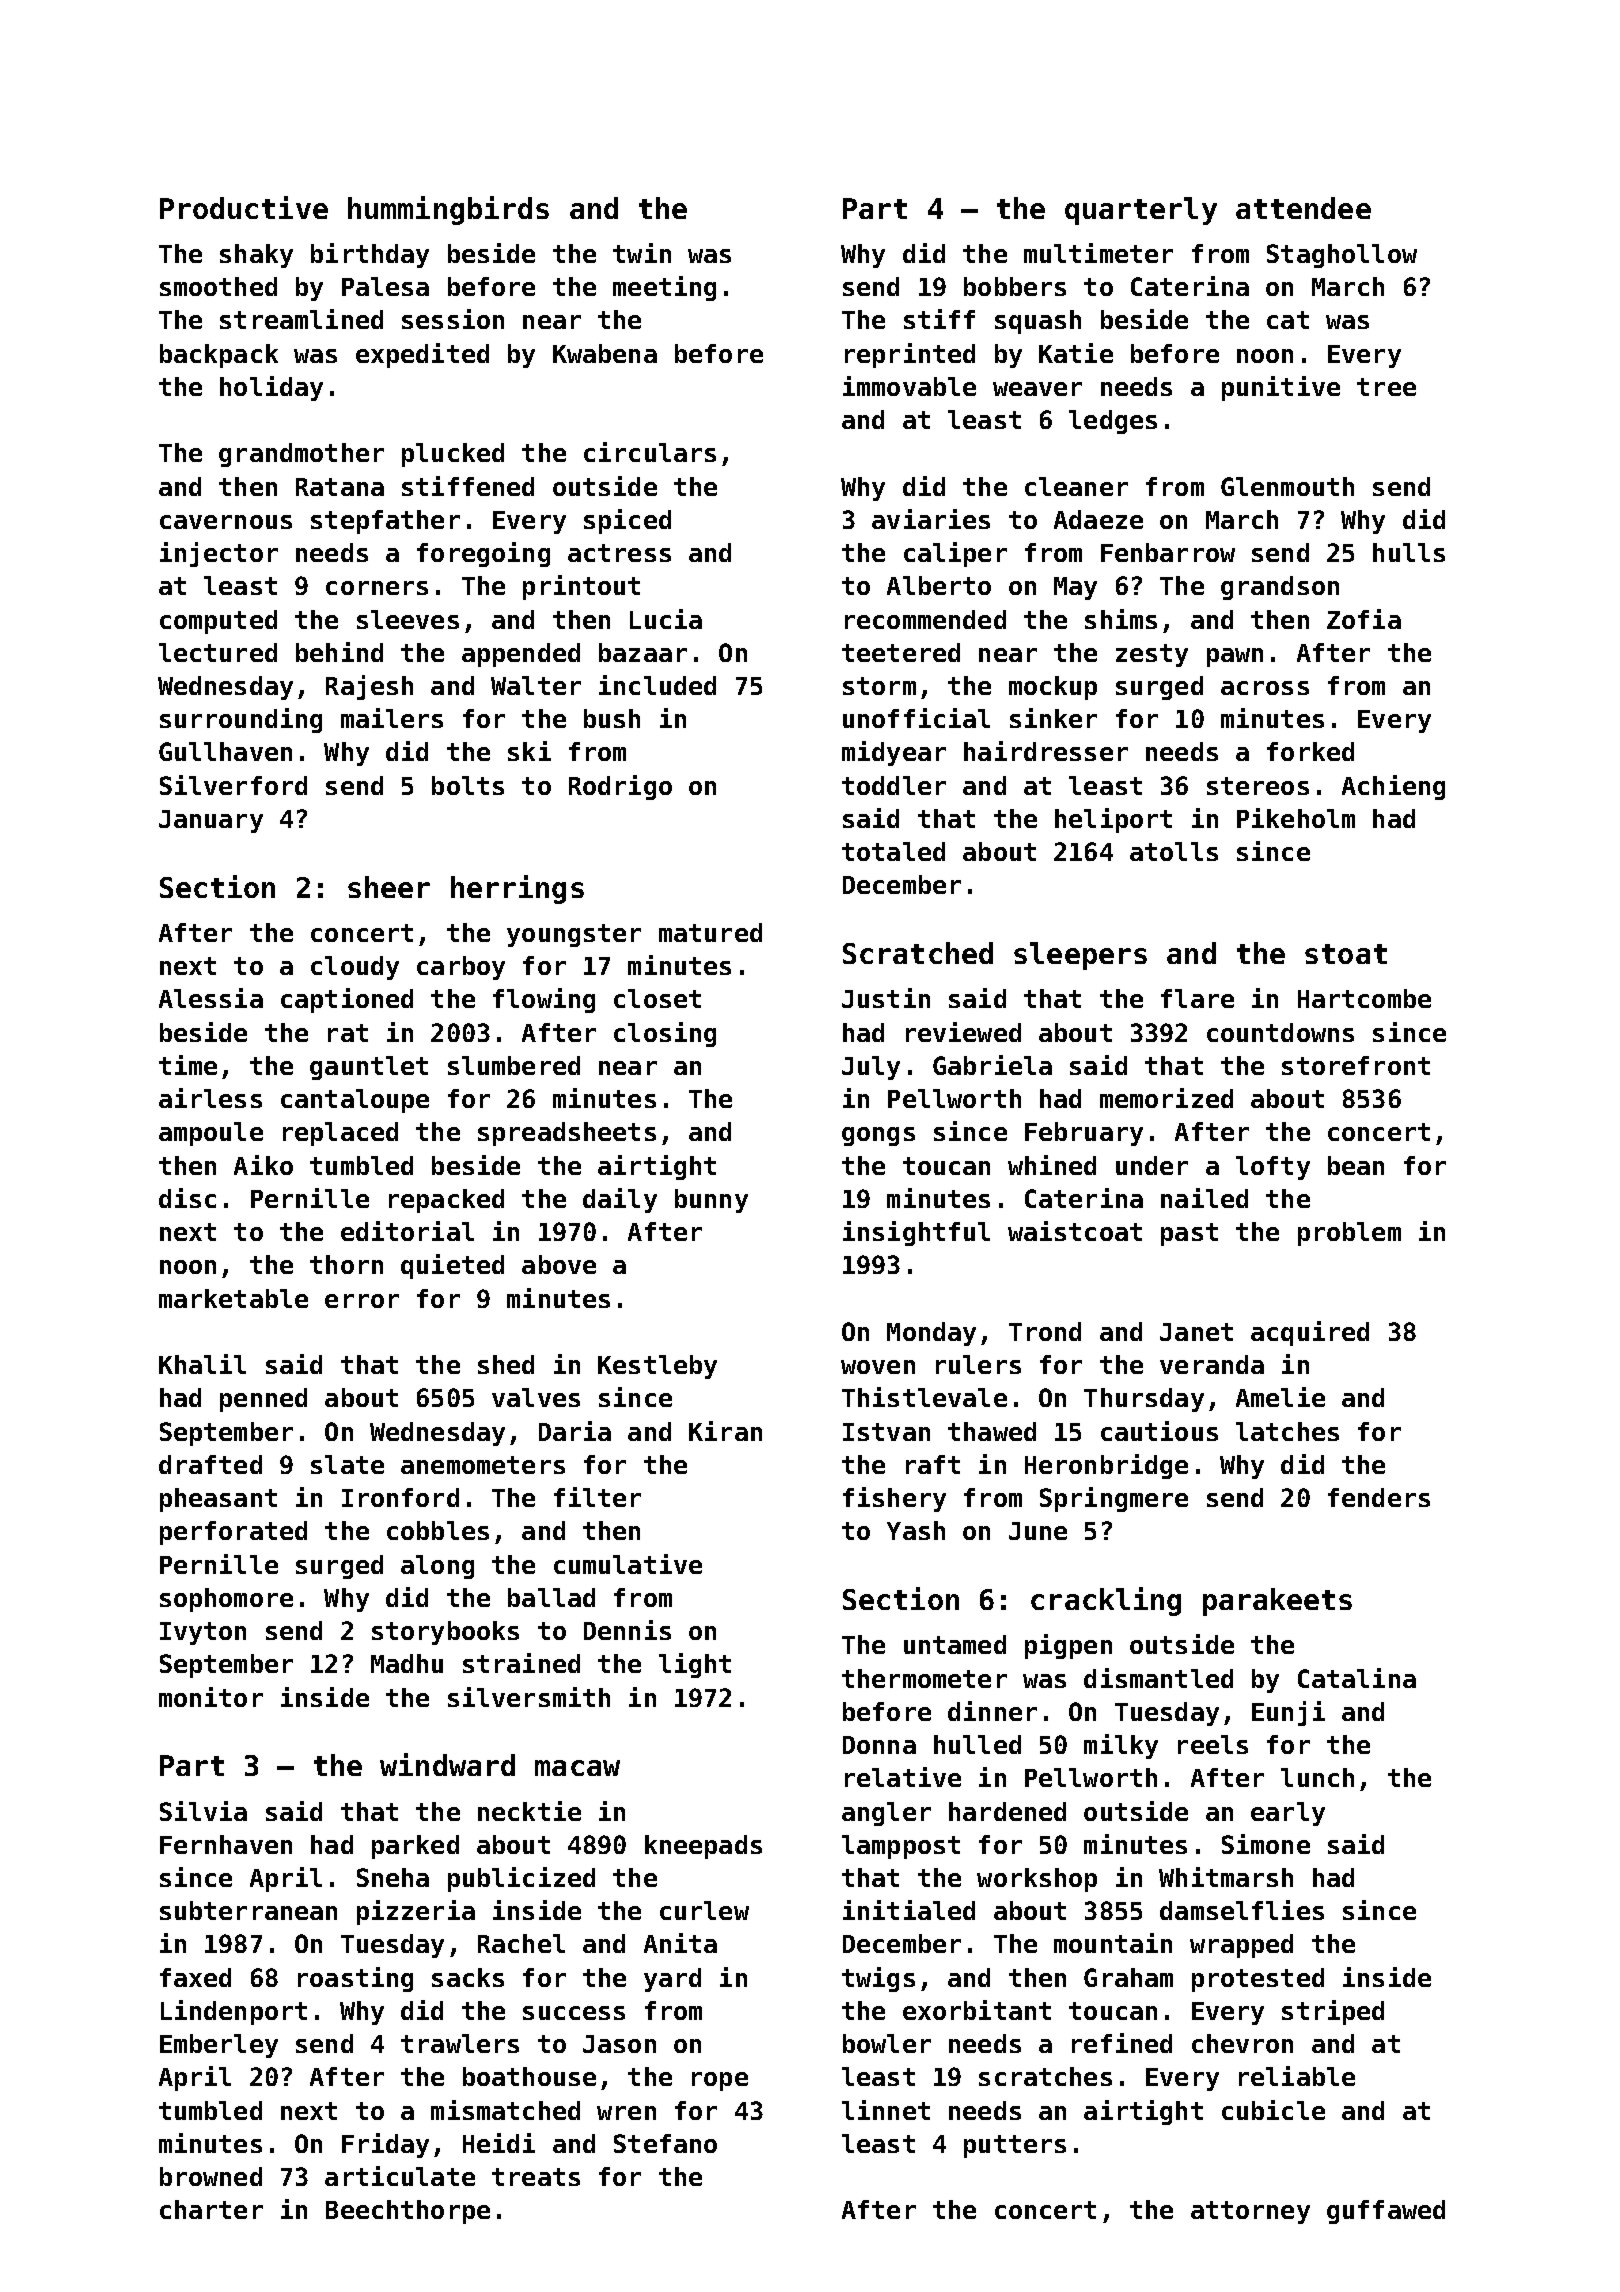 The width and height of the screenshot is (1620, 2292). Describe the element at coordinates (347, 1000) in the screenshot. I see `captioned` at that location.
